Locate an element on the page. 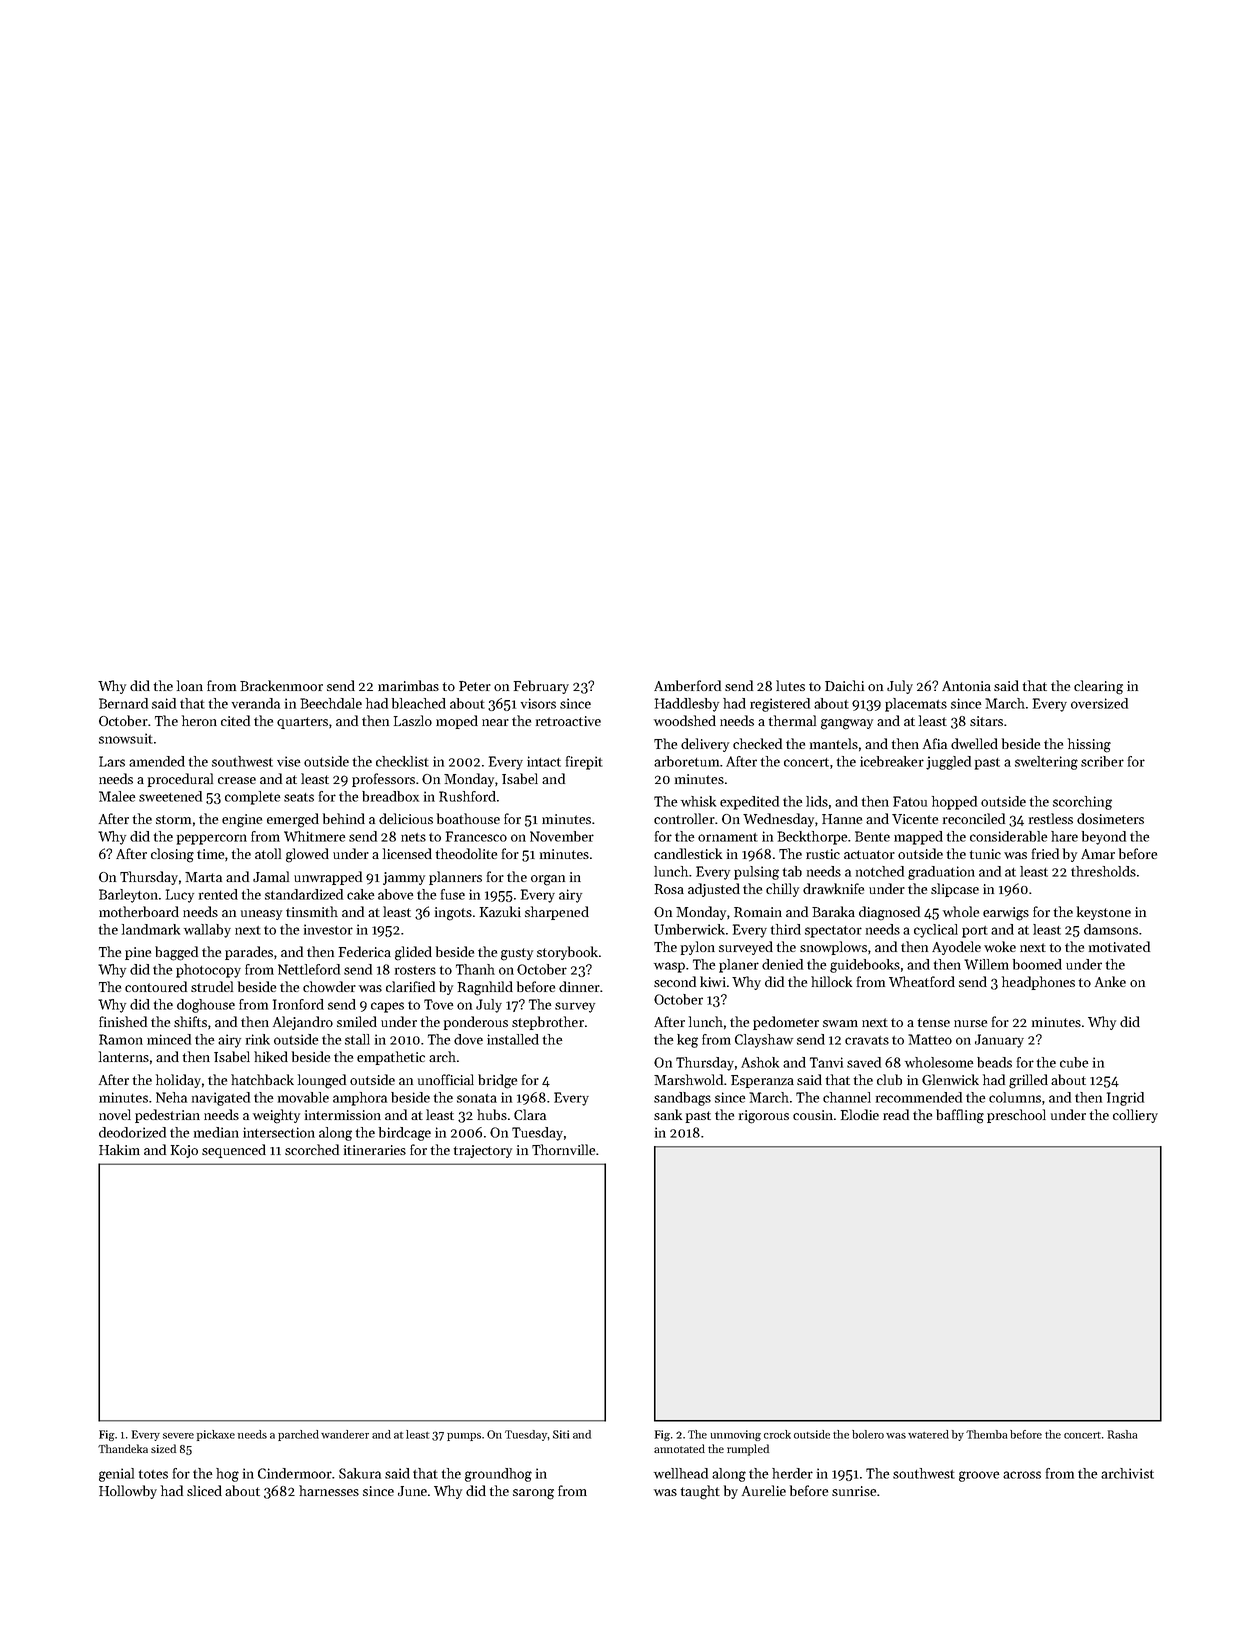 The image size is (1260, 1630). arboretum is located at coordinates (686, 761).
